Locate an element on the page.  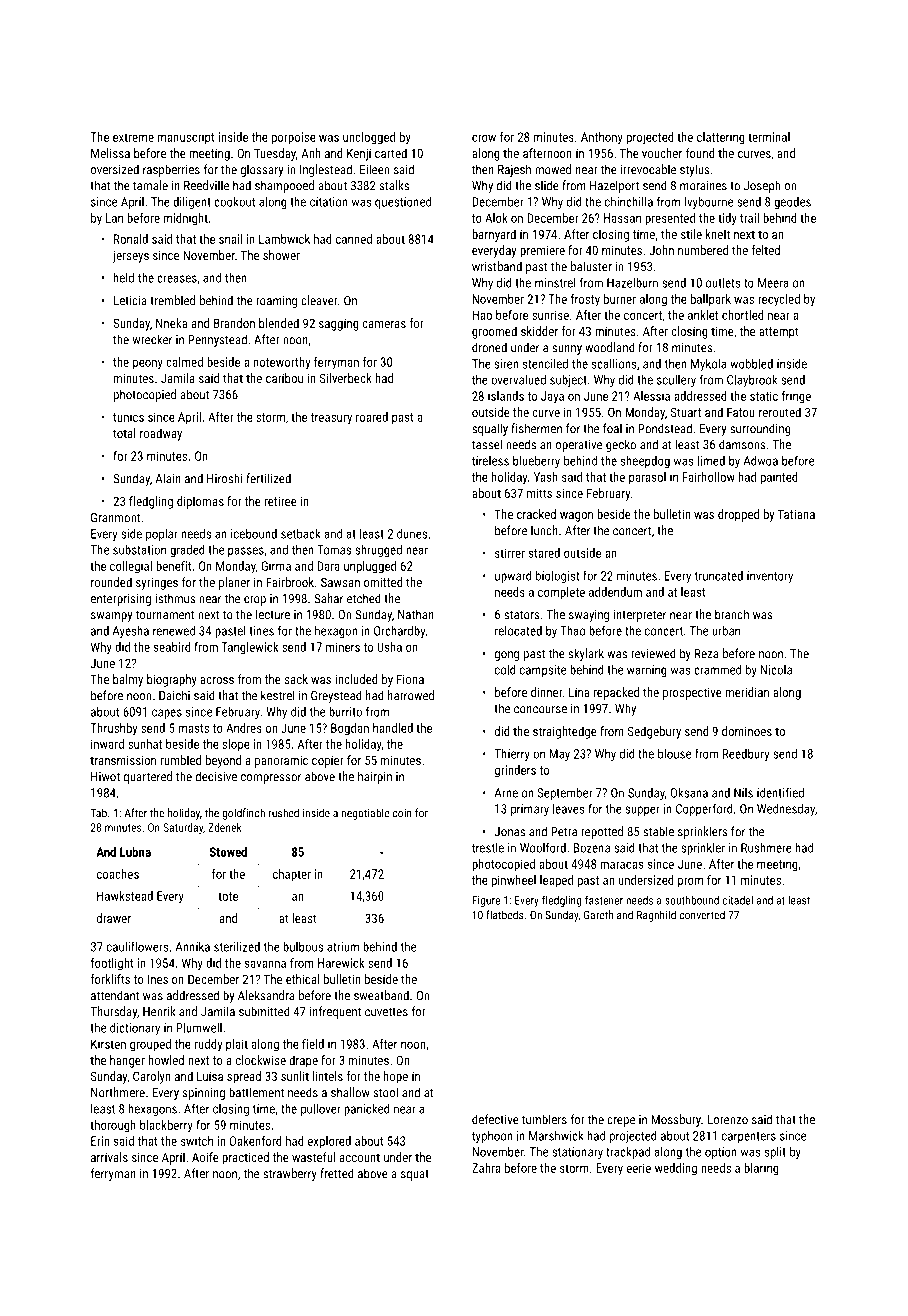
coin is located at coordinates (402, 813).
